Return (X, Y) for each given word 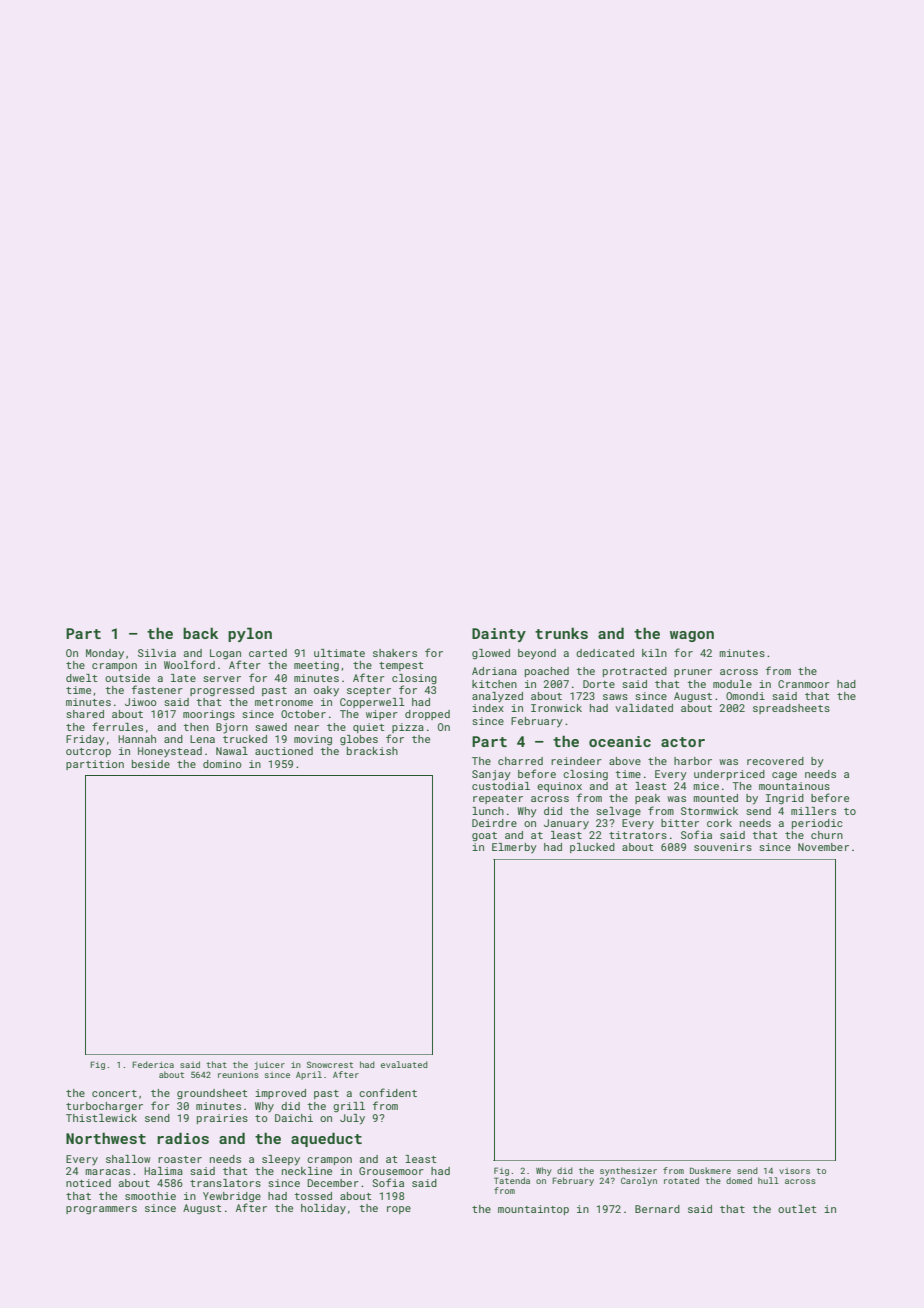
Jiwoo (141, 702)
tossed (313, 1196)
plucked (592, 848)
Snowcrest (330, 1064)
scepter (369, 691)
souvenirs (723, 847)
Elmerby (514, 848)
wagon (692, 636)
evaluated (404, 1064)
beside (151, 764)
